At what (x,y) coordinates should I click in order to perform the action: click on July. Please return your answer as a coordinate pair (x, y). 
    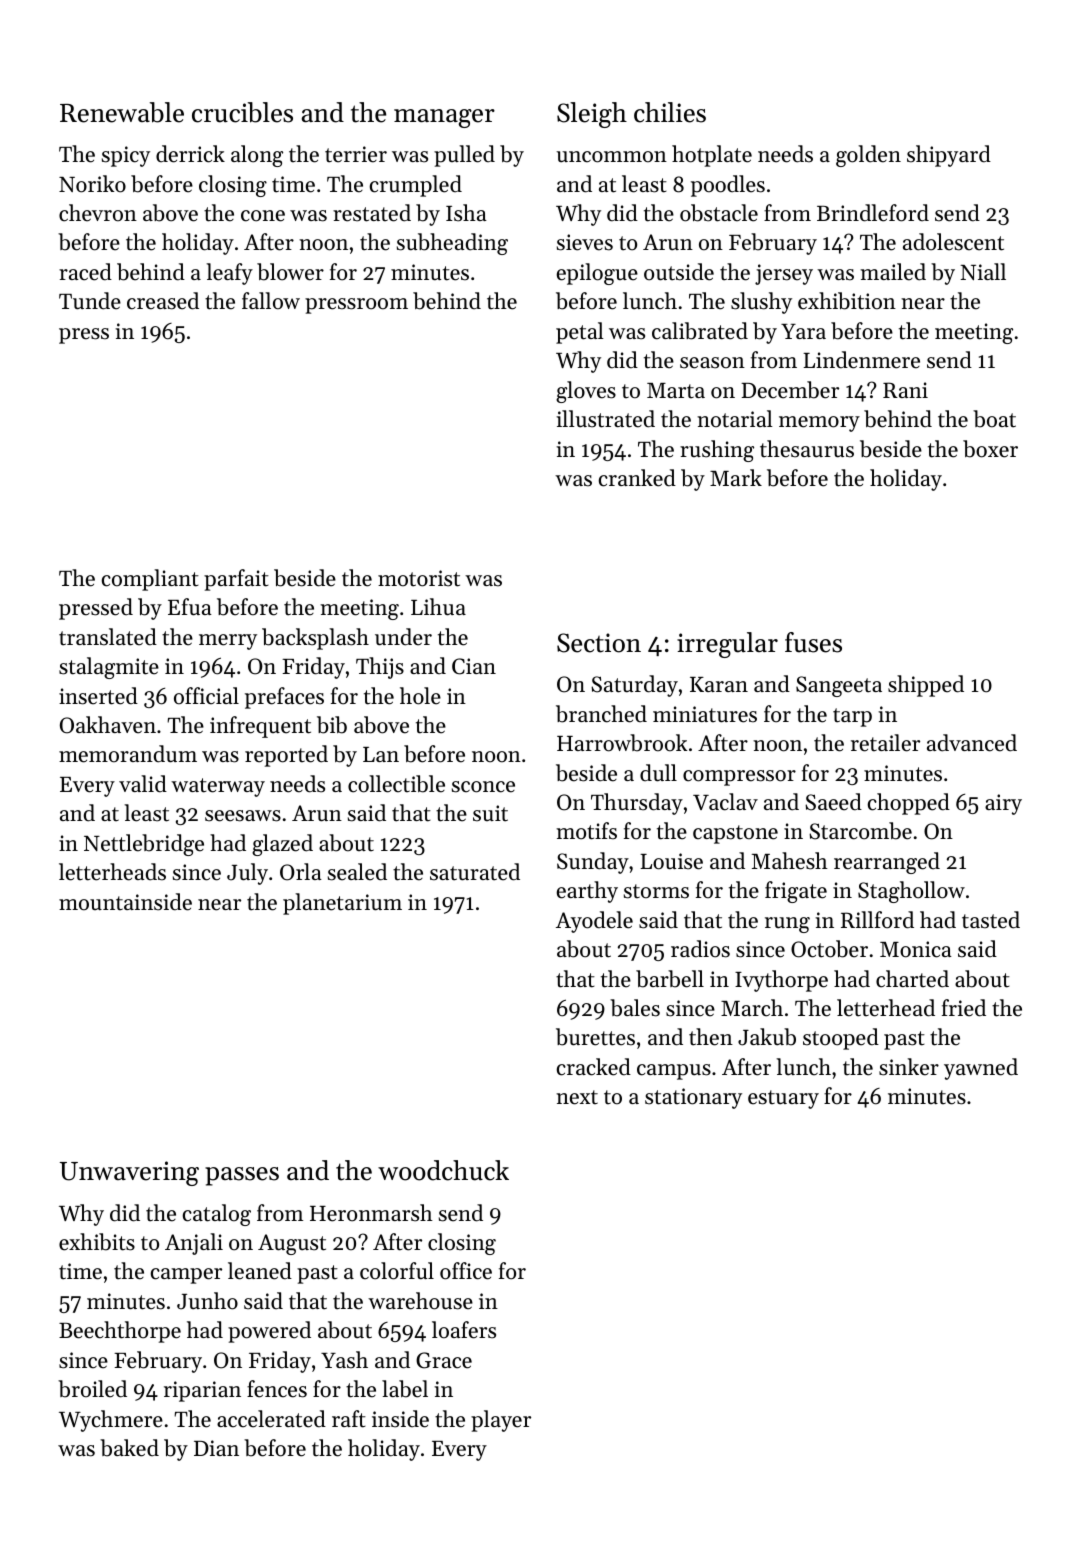
    Looking at the image, I should click on (247, 874).
